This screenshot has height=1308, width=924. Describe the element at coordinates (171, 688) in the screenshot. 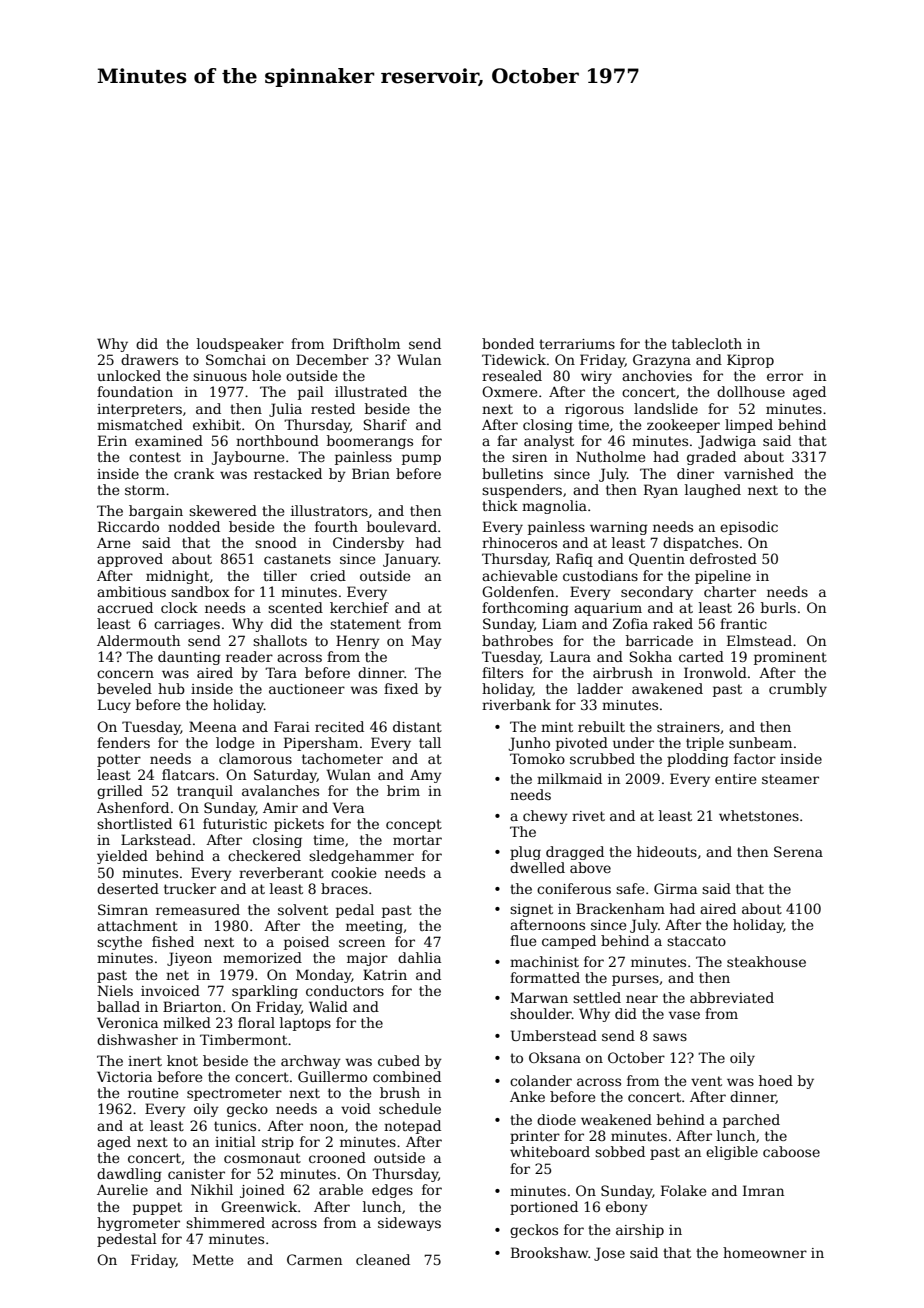

I see `hub` at that location.
